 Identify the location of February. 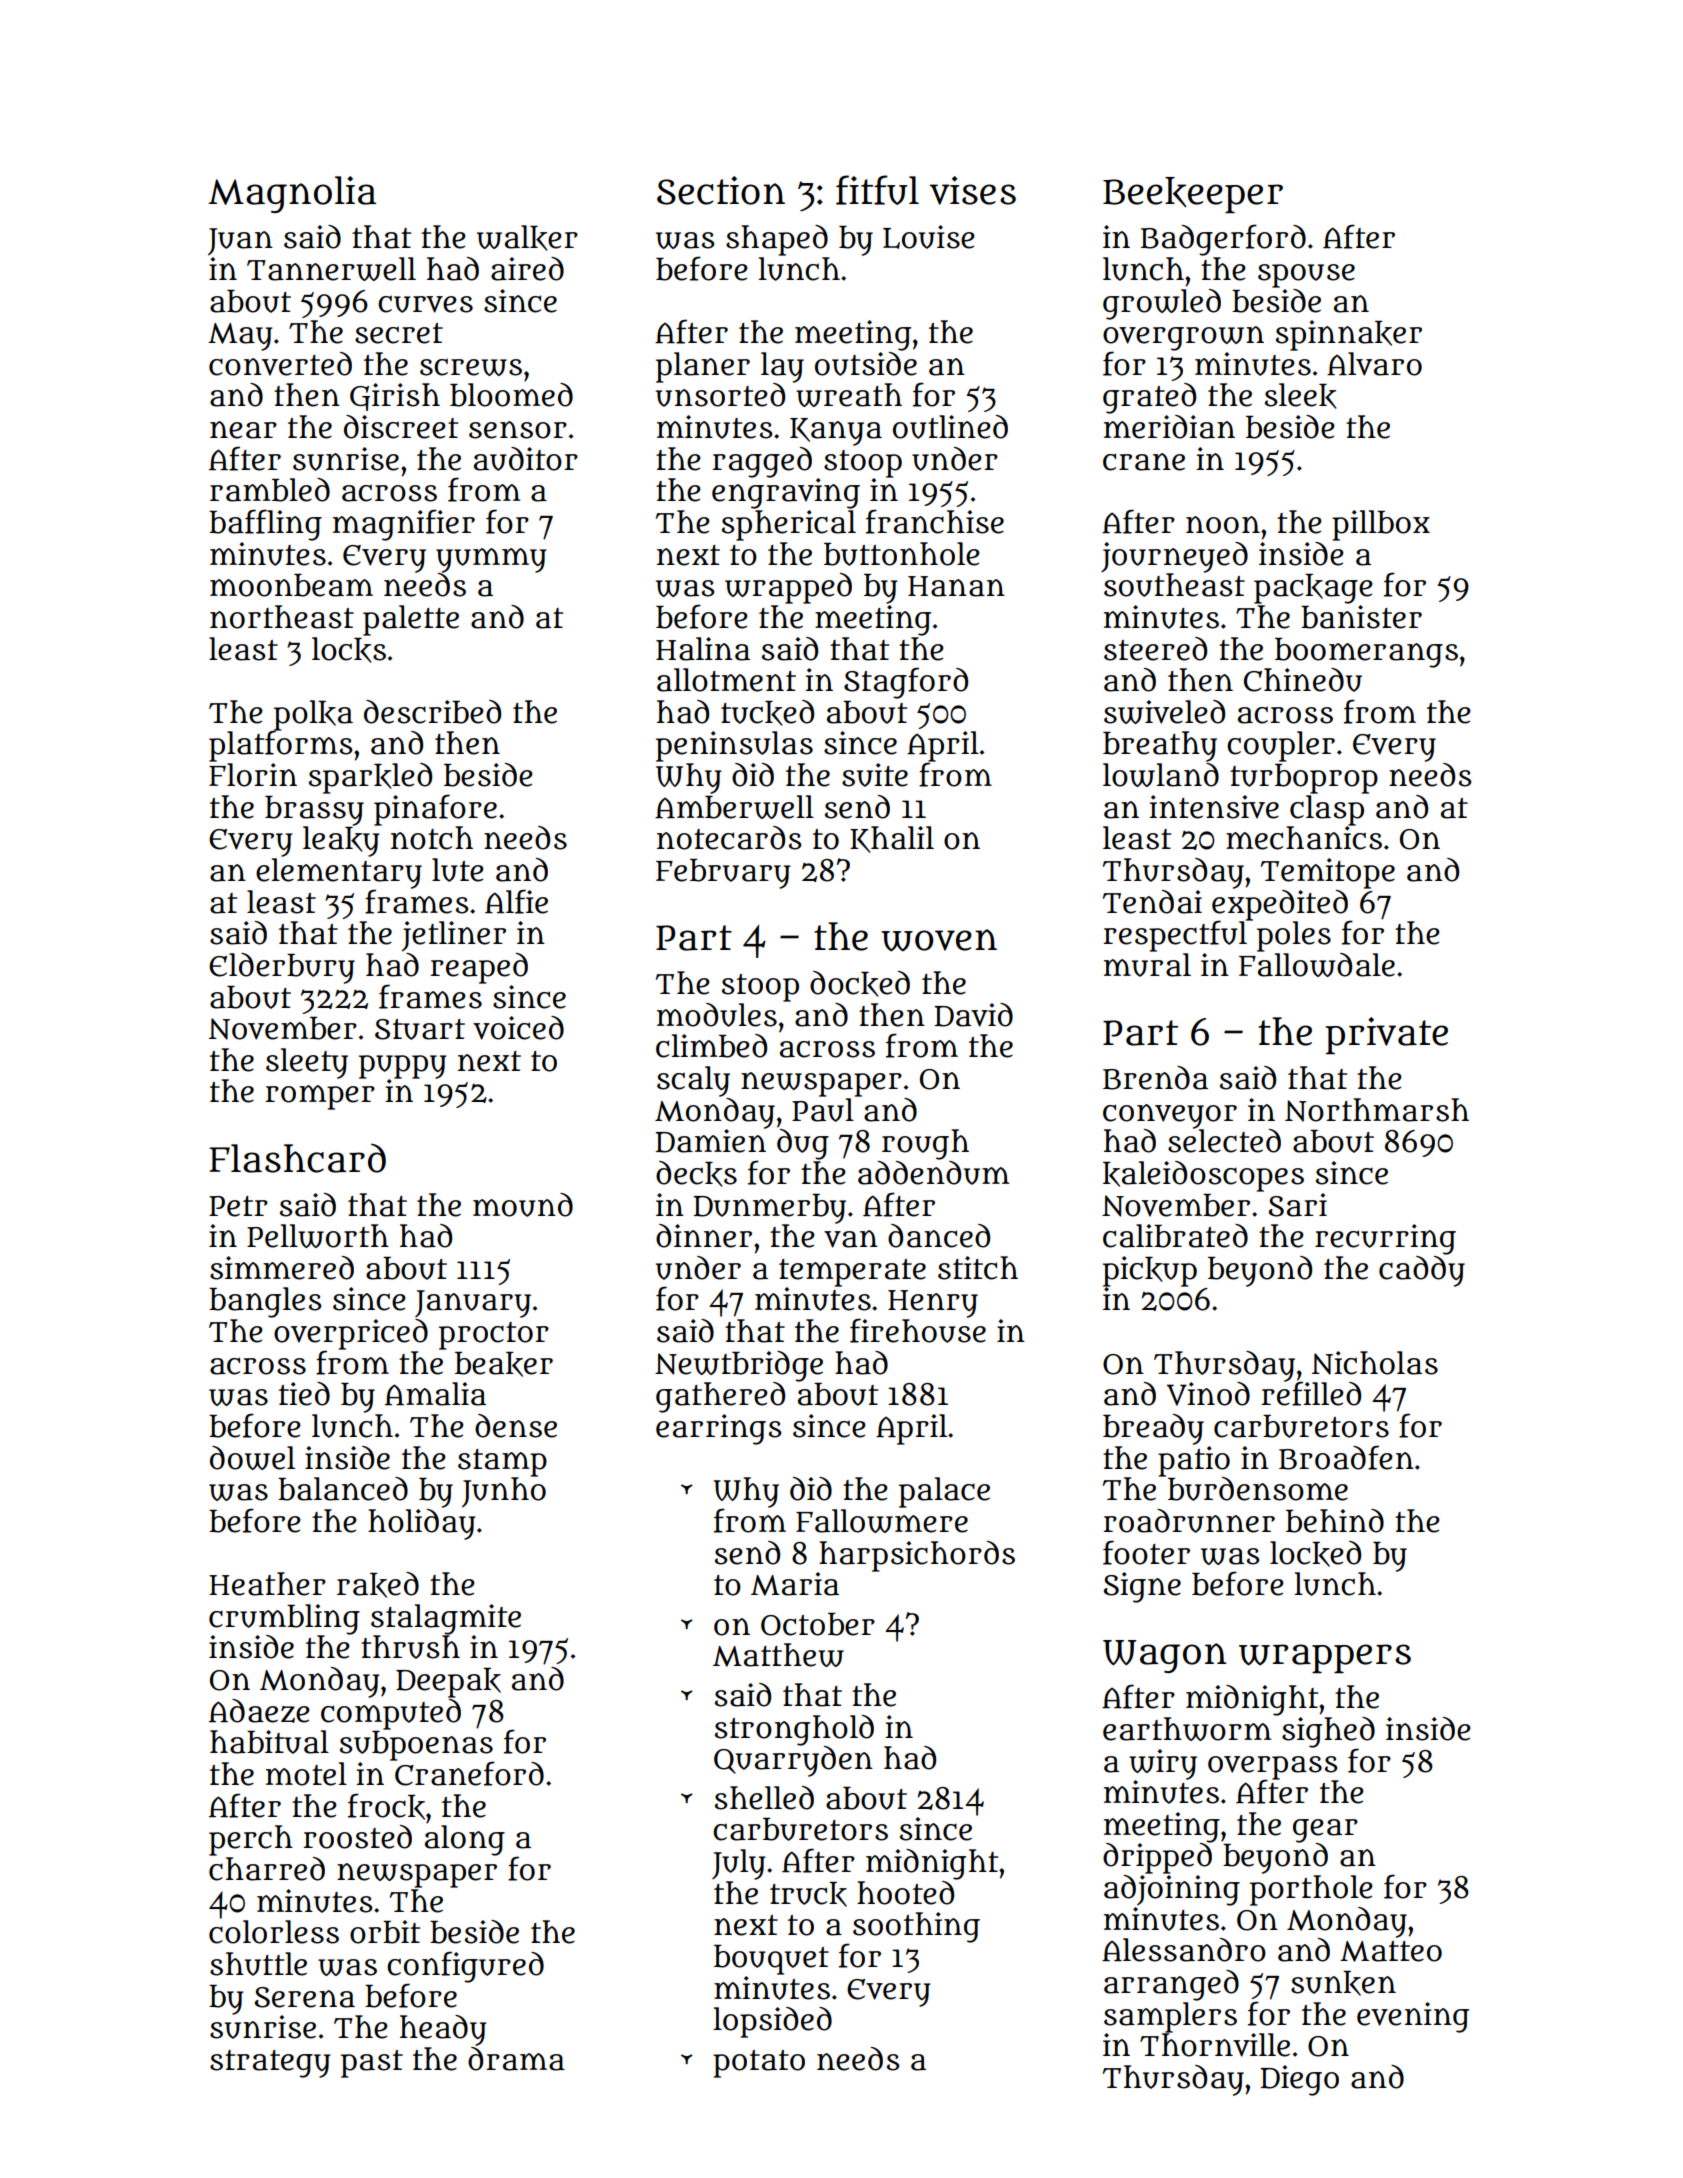
(723, 874).
